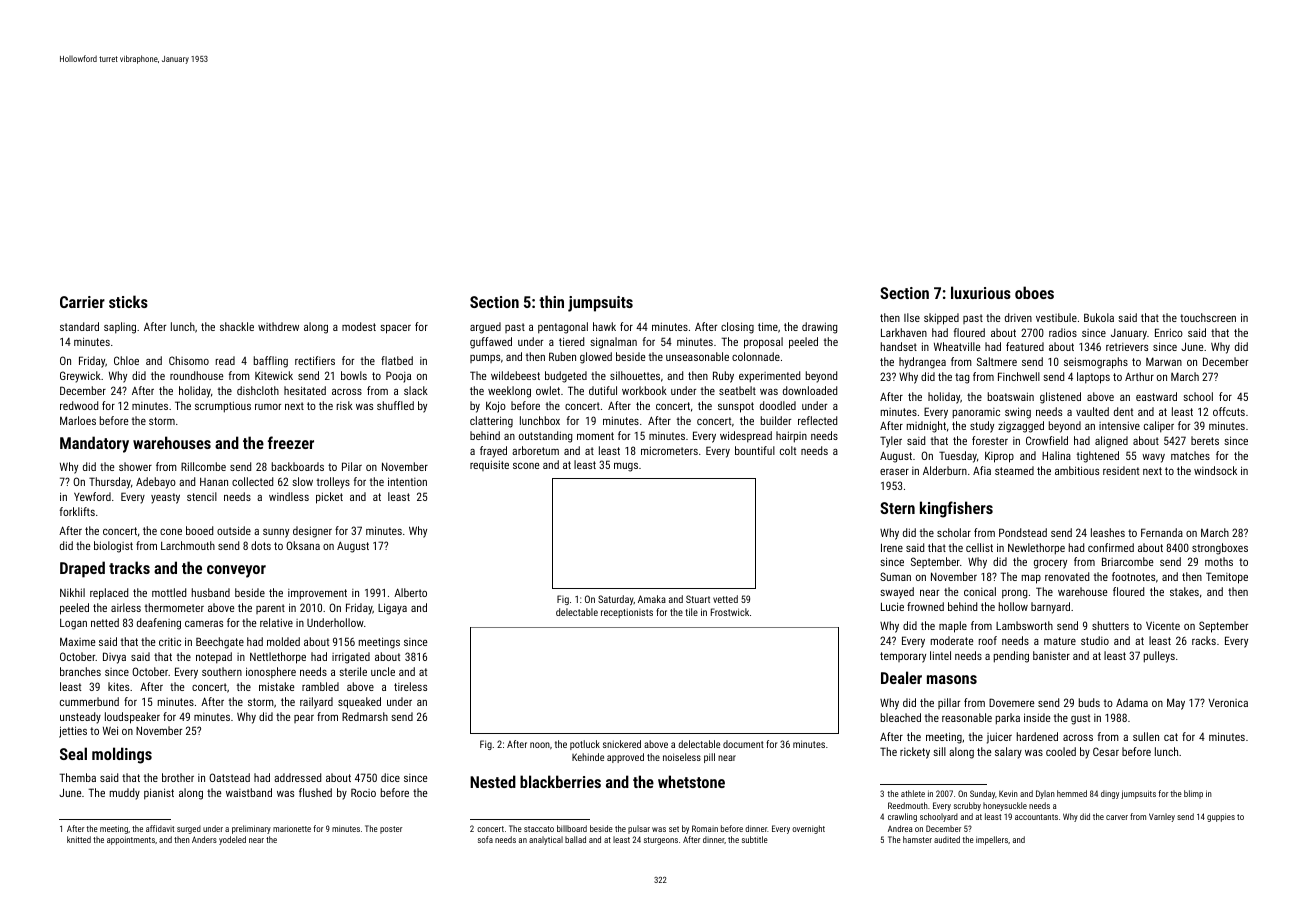 Image resolution: width=1308 pixels, height=924 pixels. What do you see at coordinates (1190, 455) in the document?
I see `matches` at bounding box center [1190, 455].
